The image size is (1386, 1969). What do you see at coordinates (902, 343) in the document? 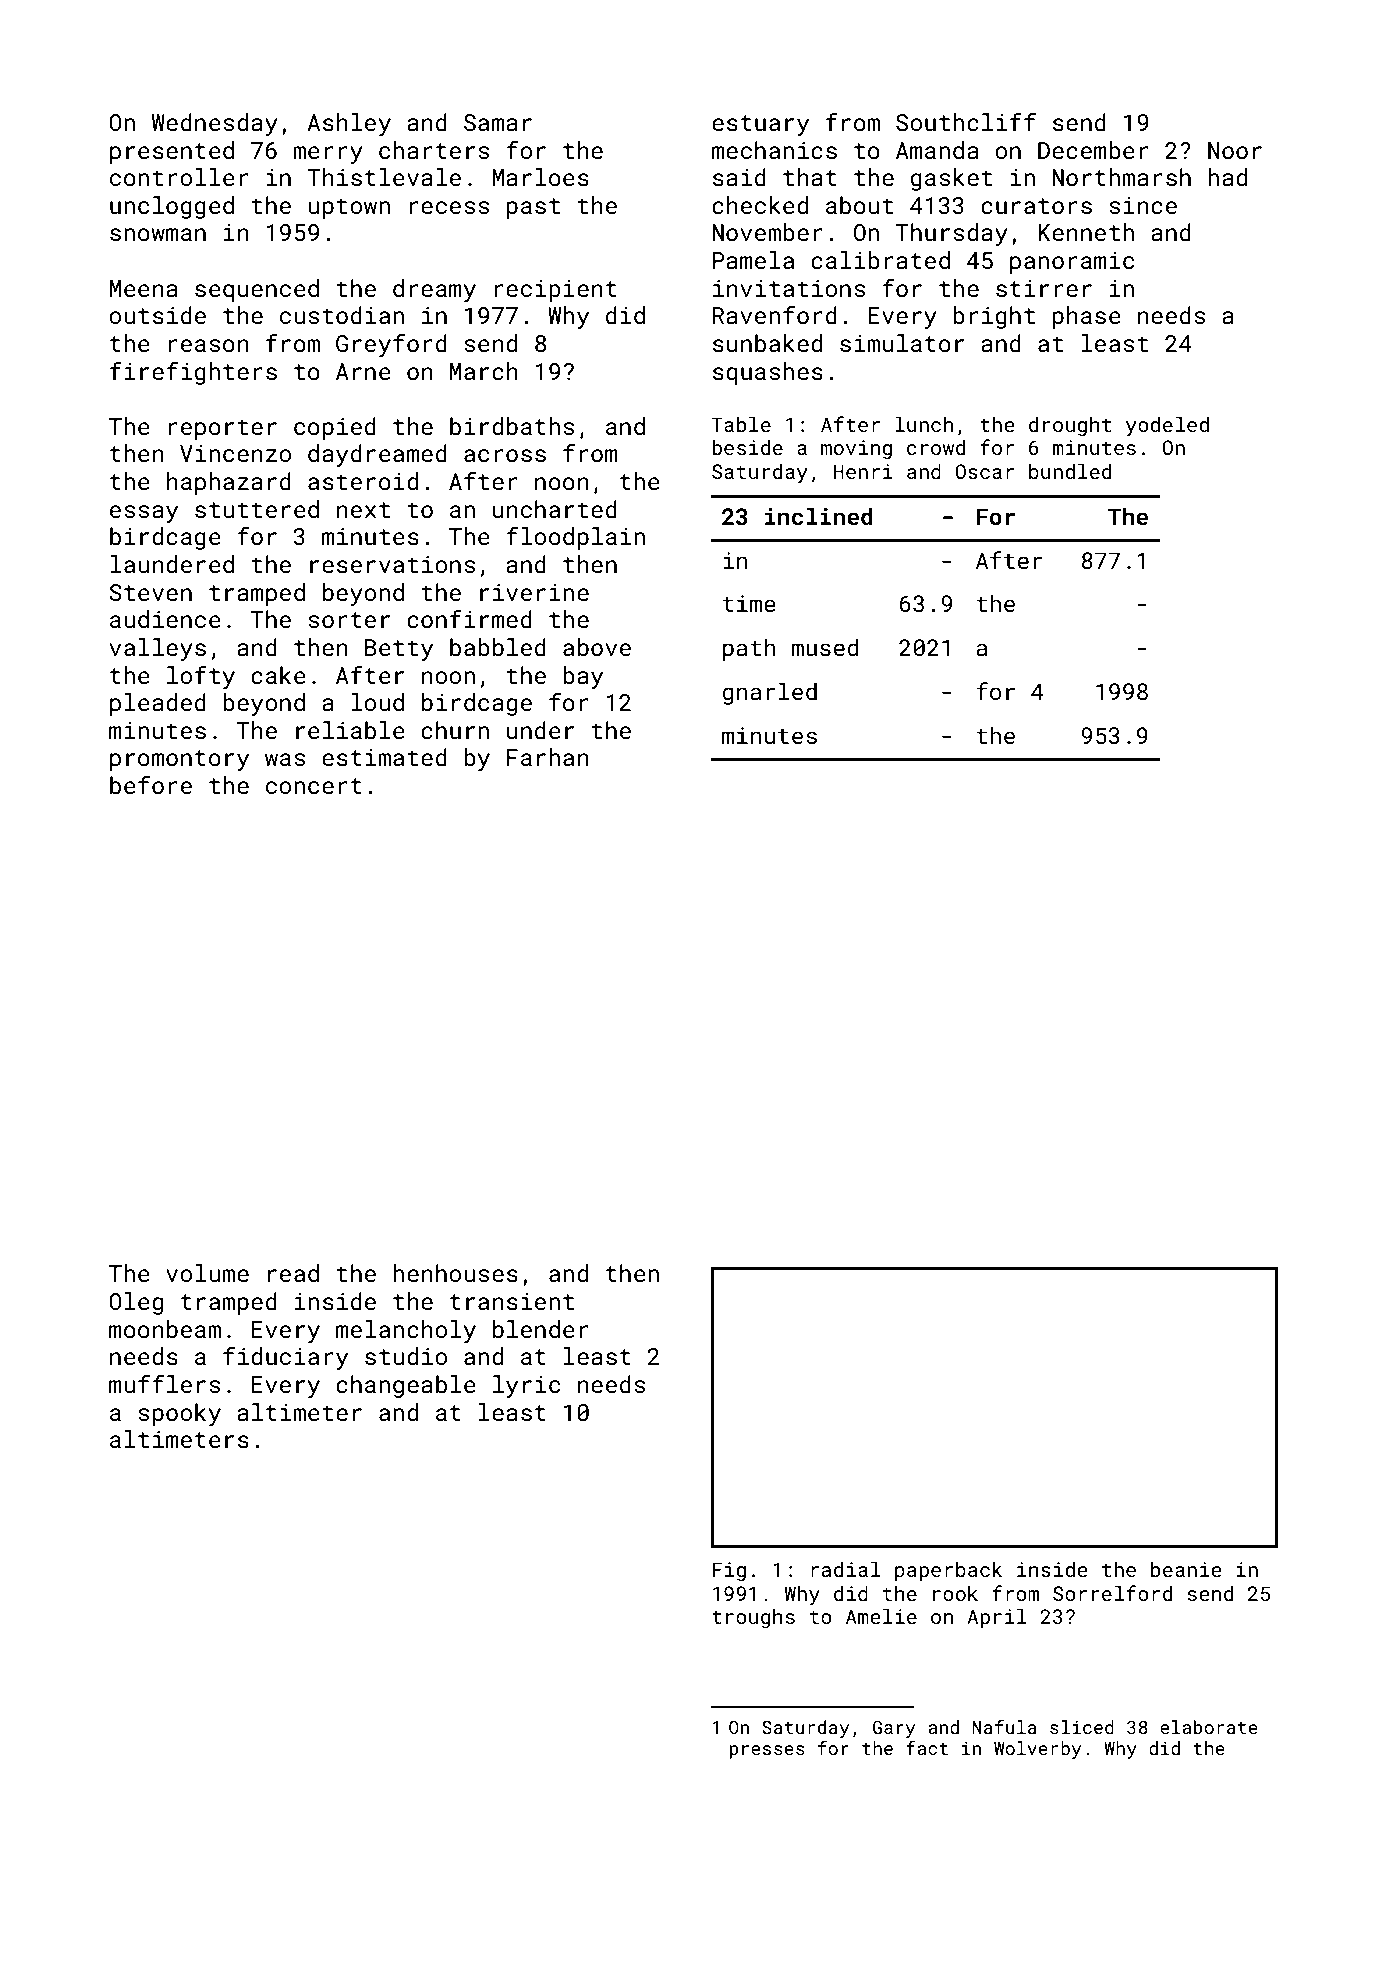
I see `simulator` at bounding box center [902, 343].
